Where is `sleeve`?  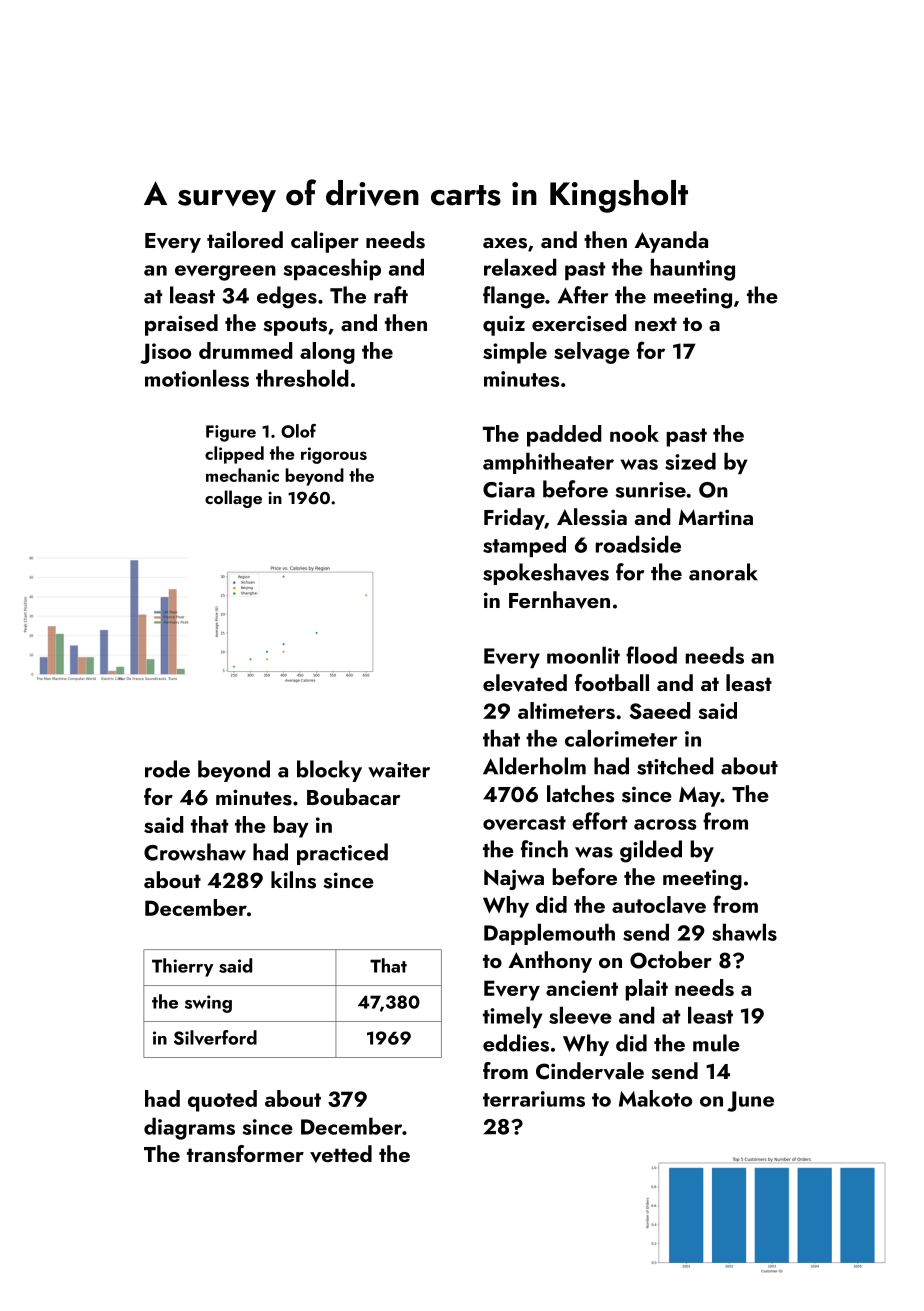 sleeve is located at coordinates (580, 1015).
